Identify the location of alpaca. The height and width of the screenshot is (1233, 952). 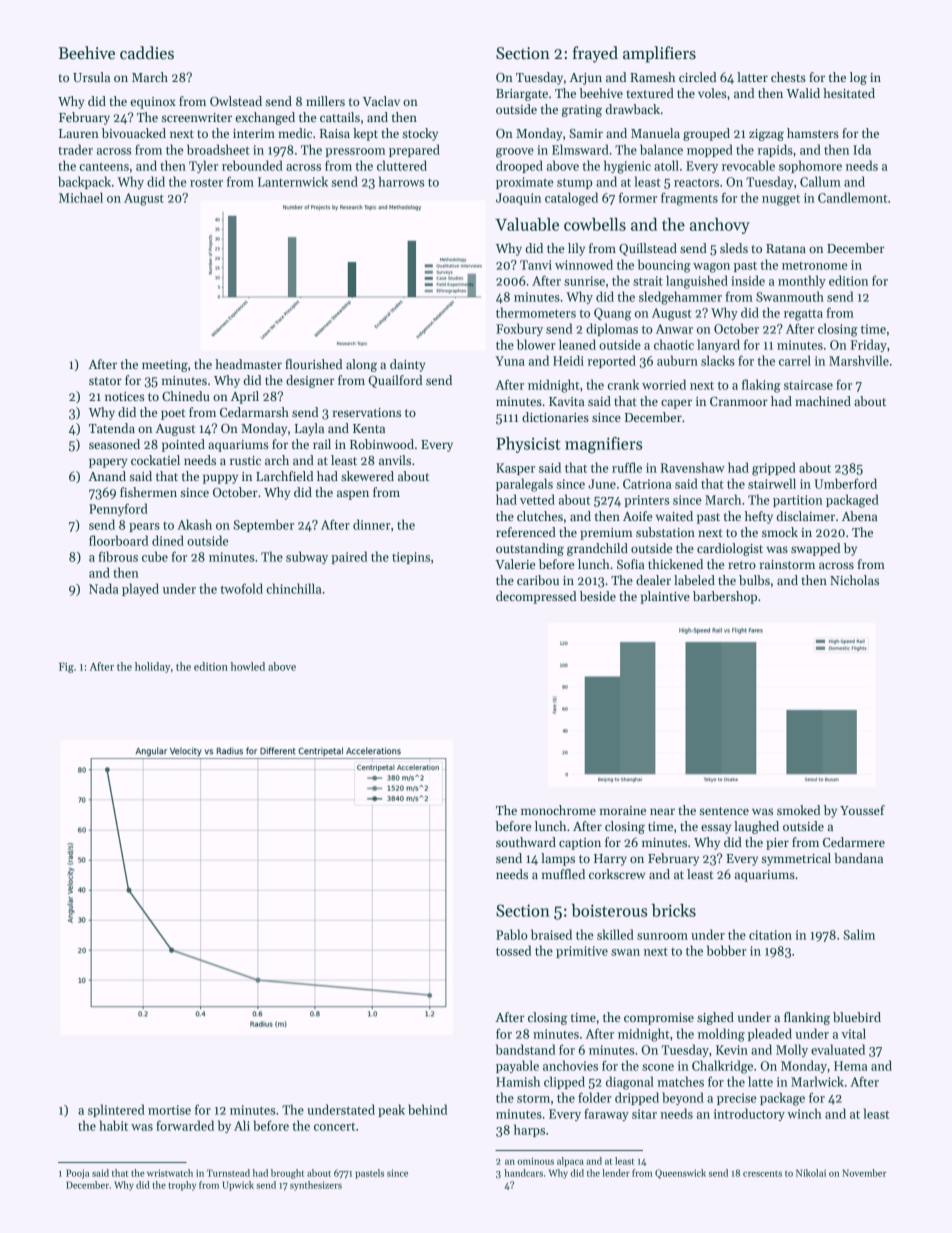
(570, 1162).
